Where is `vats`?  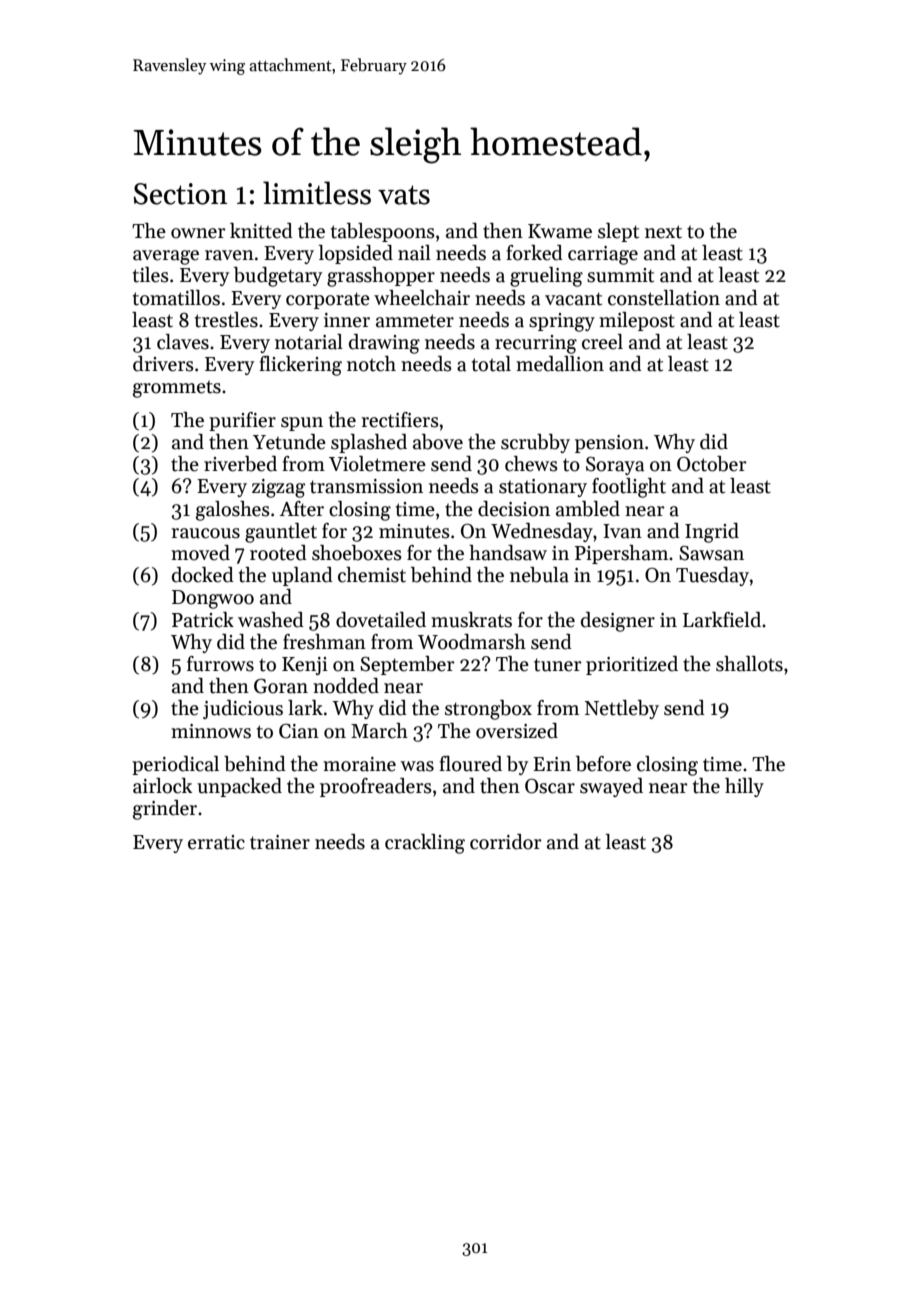
vats is located at coordinates (404, 195).
